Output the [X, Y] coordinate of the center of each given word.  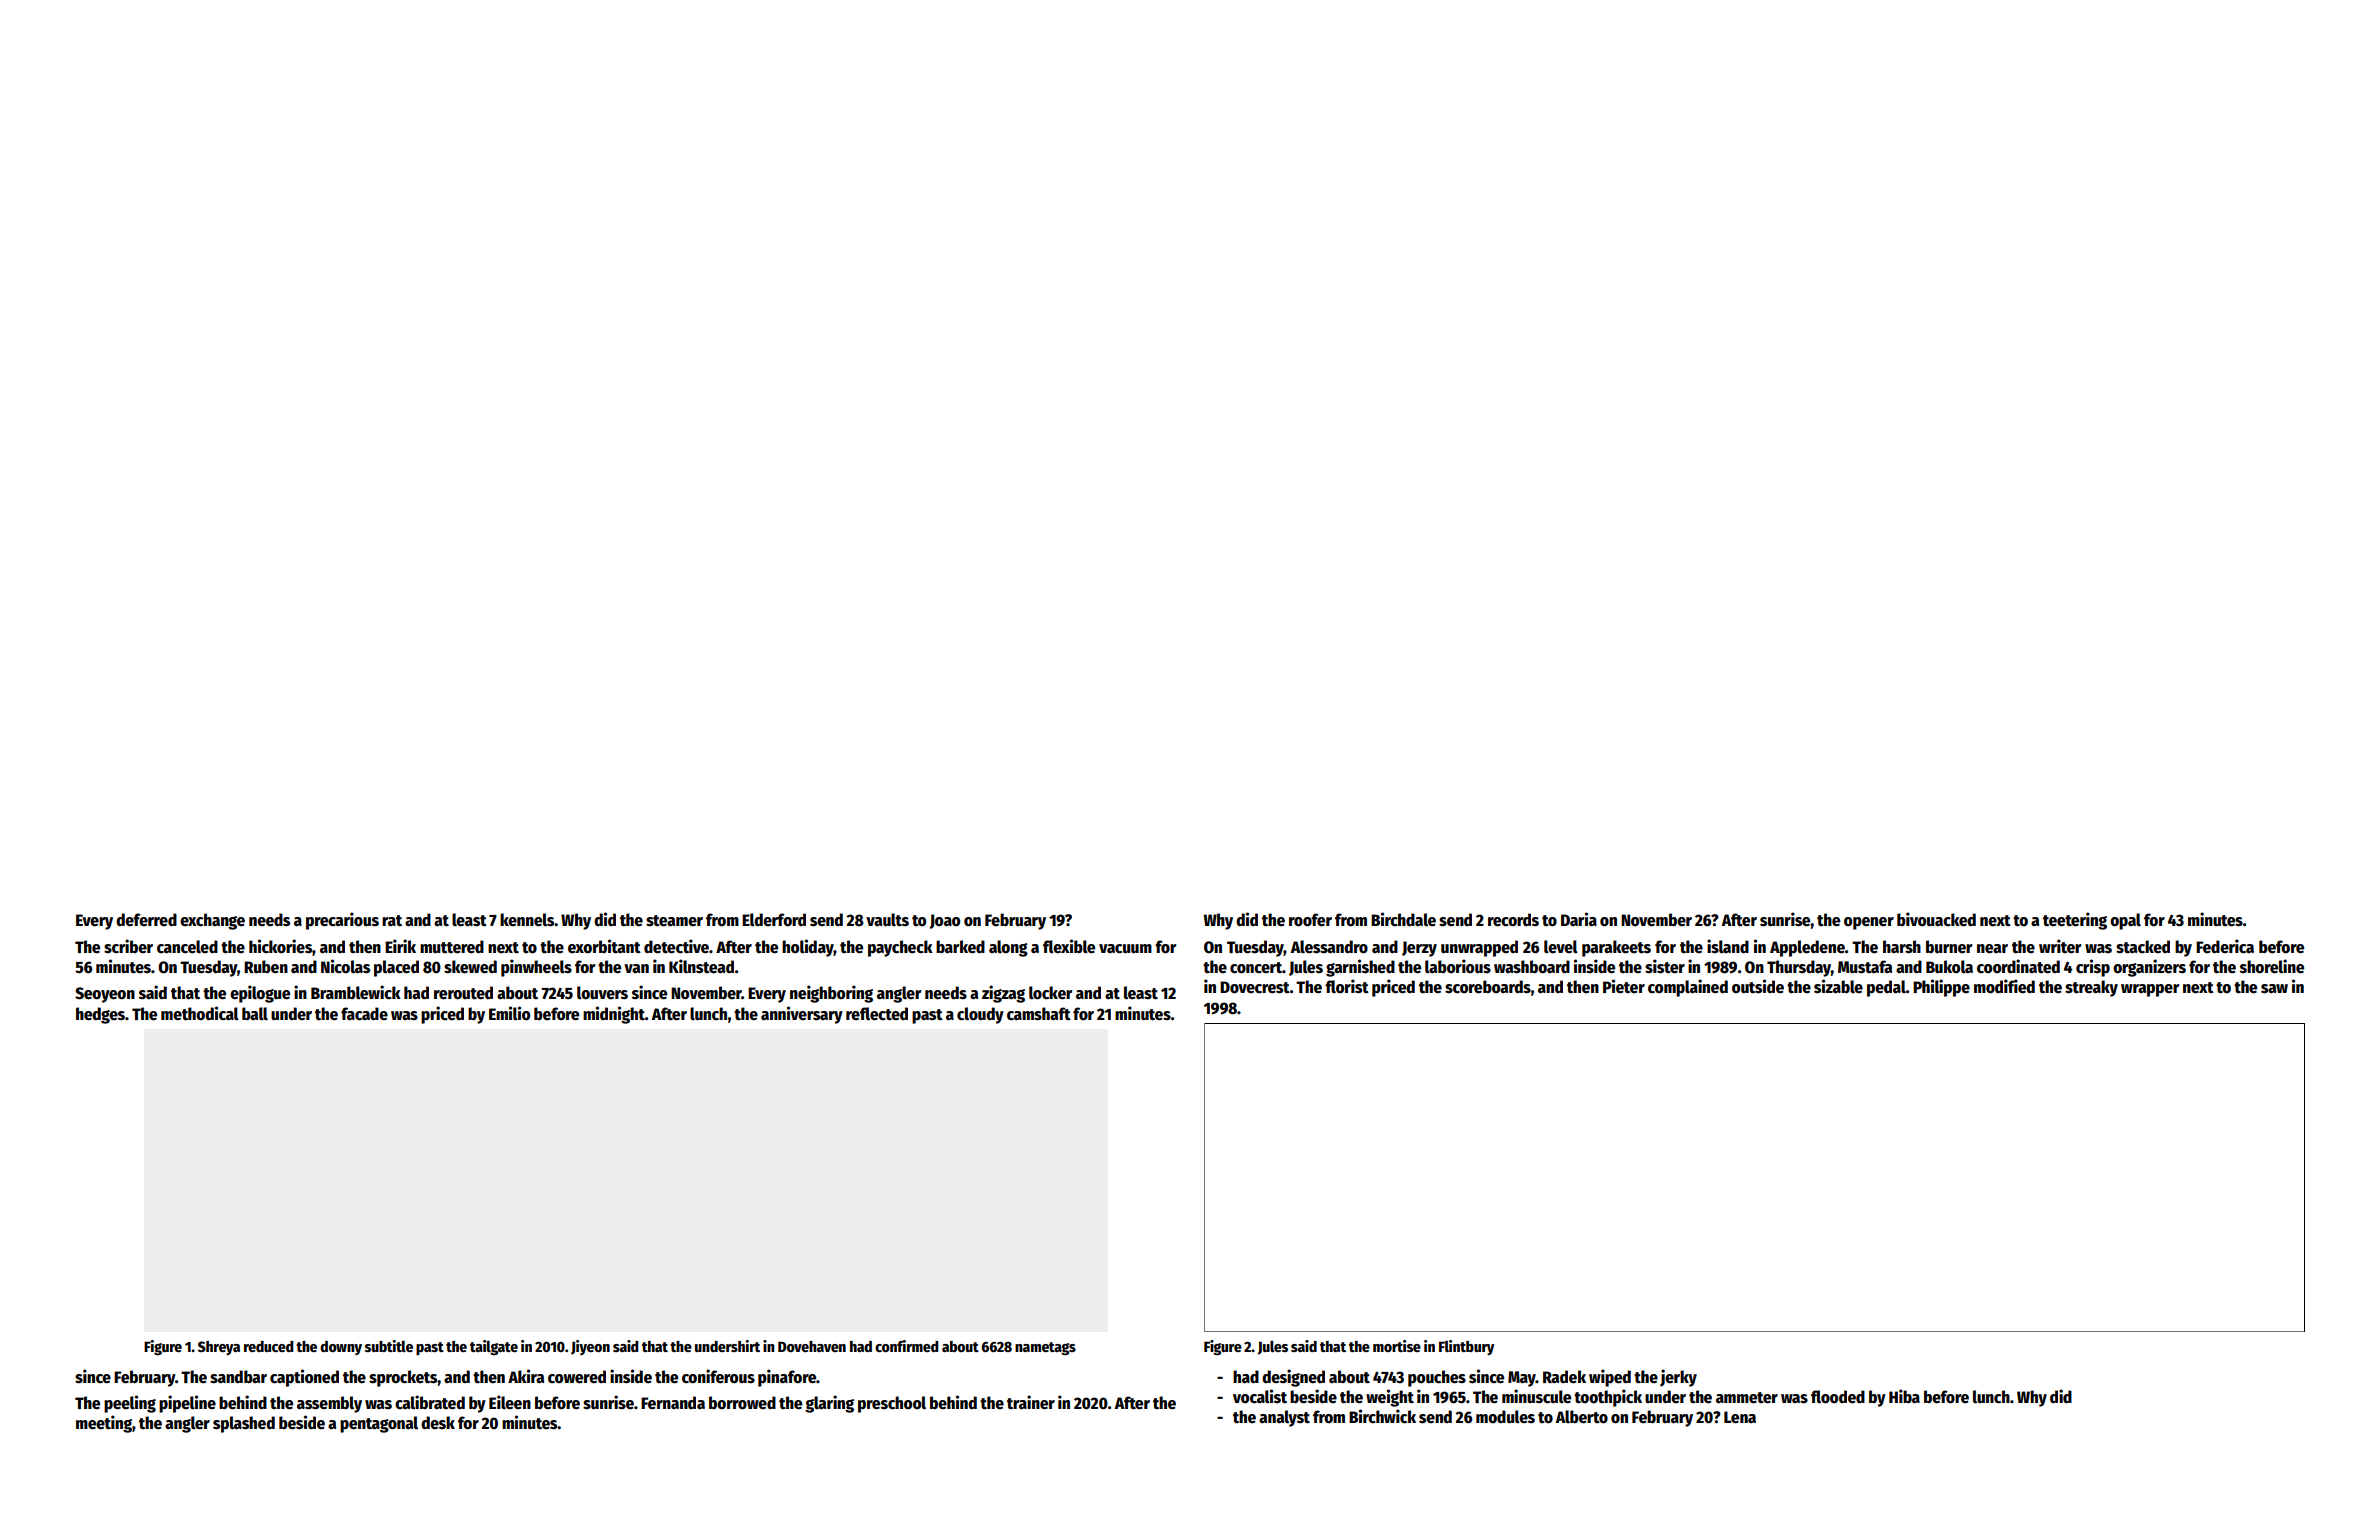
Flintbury [1467, 1347]
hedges [100, 1015]
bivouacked [1936, 919]
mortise [1397, 1346]
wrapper [2150, 990]
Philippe [1941, 988]
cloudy [980, 1015]
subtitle [389, 1346]
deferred [146, 920]
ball [255, 1014]
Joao [945, 921]
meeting [104, 1424]
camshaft [1039, 1014]
